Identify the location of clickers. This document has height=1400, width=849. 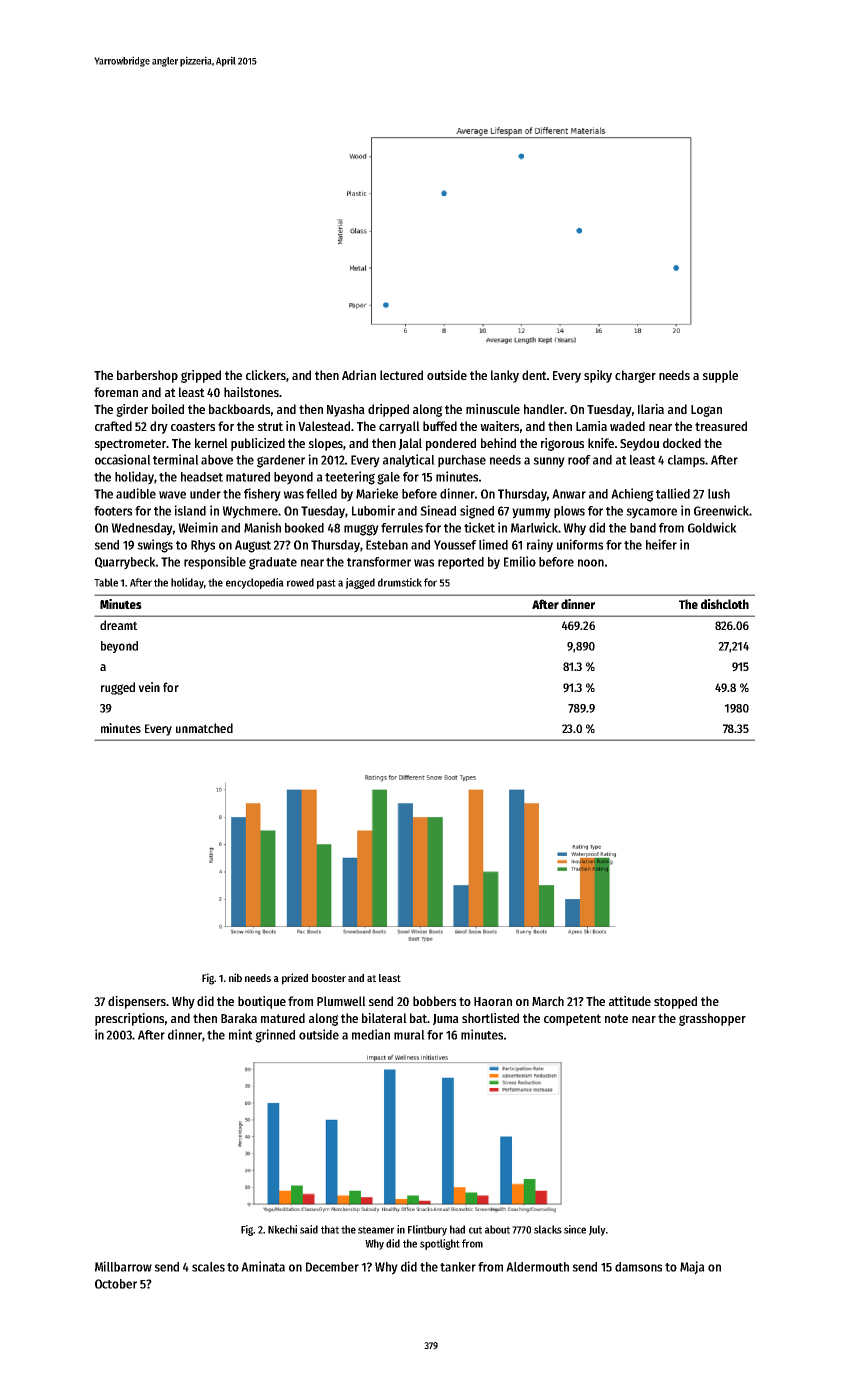
(266, 376).
